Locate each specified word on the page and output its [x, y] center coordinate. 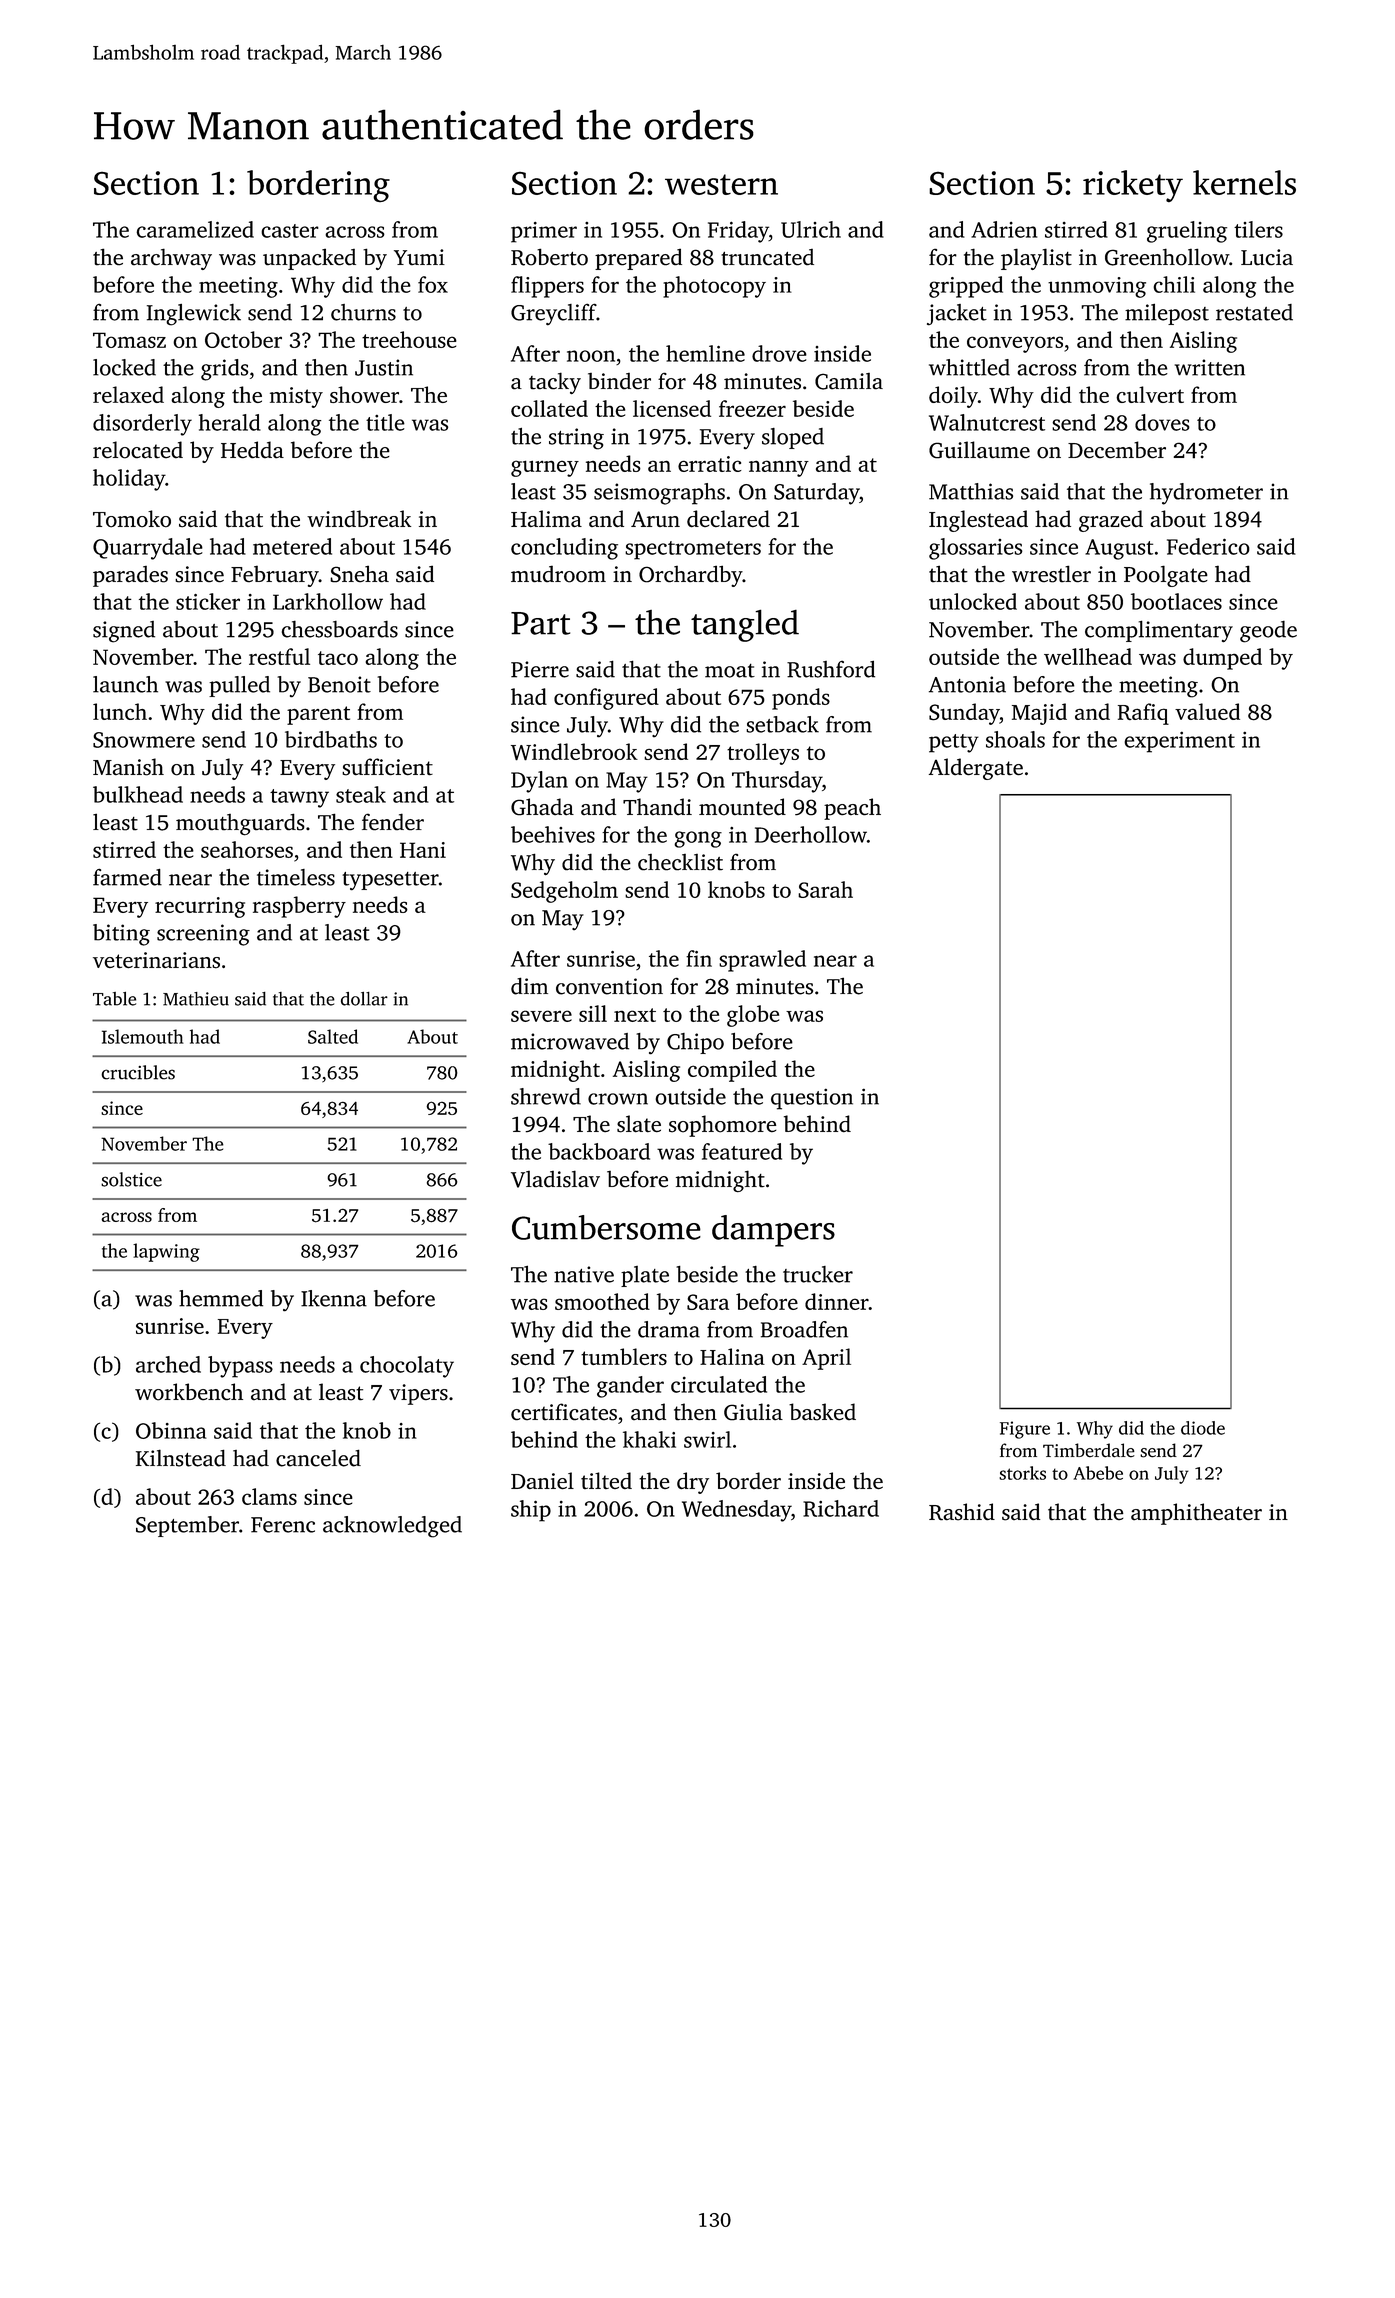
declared [728, 518]
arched [168, 1364]
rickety [1133, 186]
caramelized [195, 229]
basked [822, 1412]
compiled [732, 1071]
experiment [1179, 742]
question [812, 1099]
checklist [680, 862]
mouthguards [240, 824]
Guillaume [979, 450]
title [385, 422]
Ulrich [811, 229]
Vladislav [555, 1179]
